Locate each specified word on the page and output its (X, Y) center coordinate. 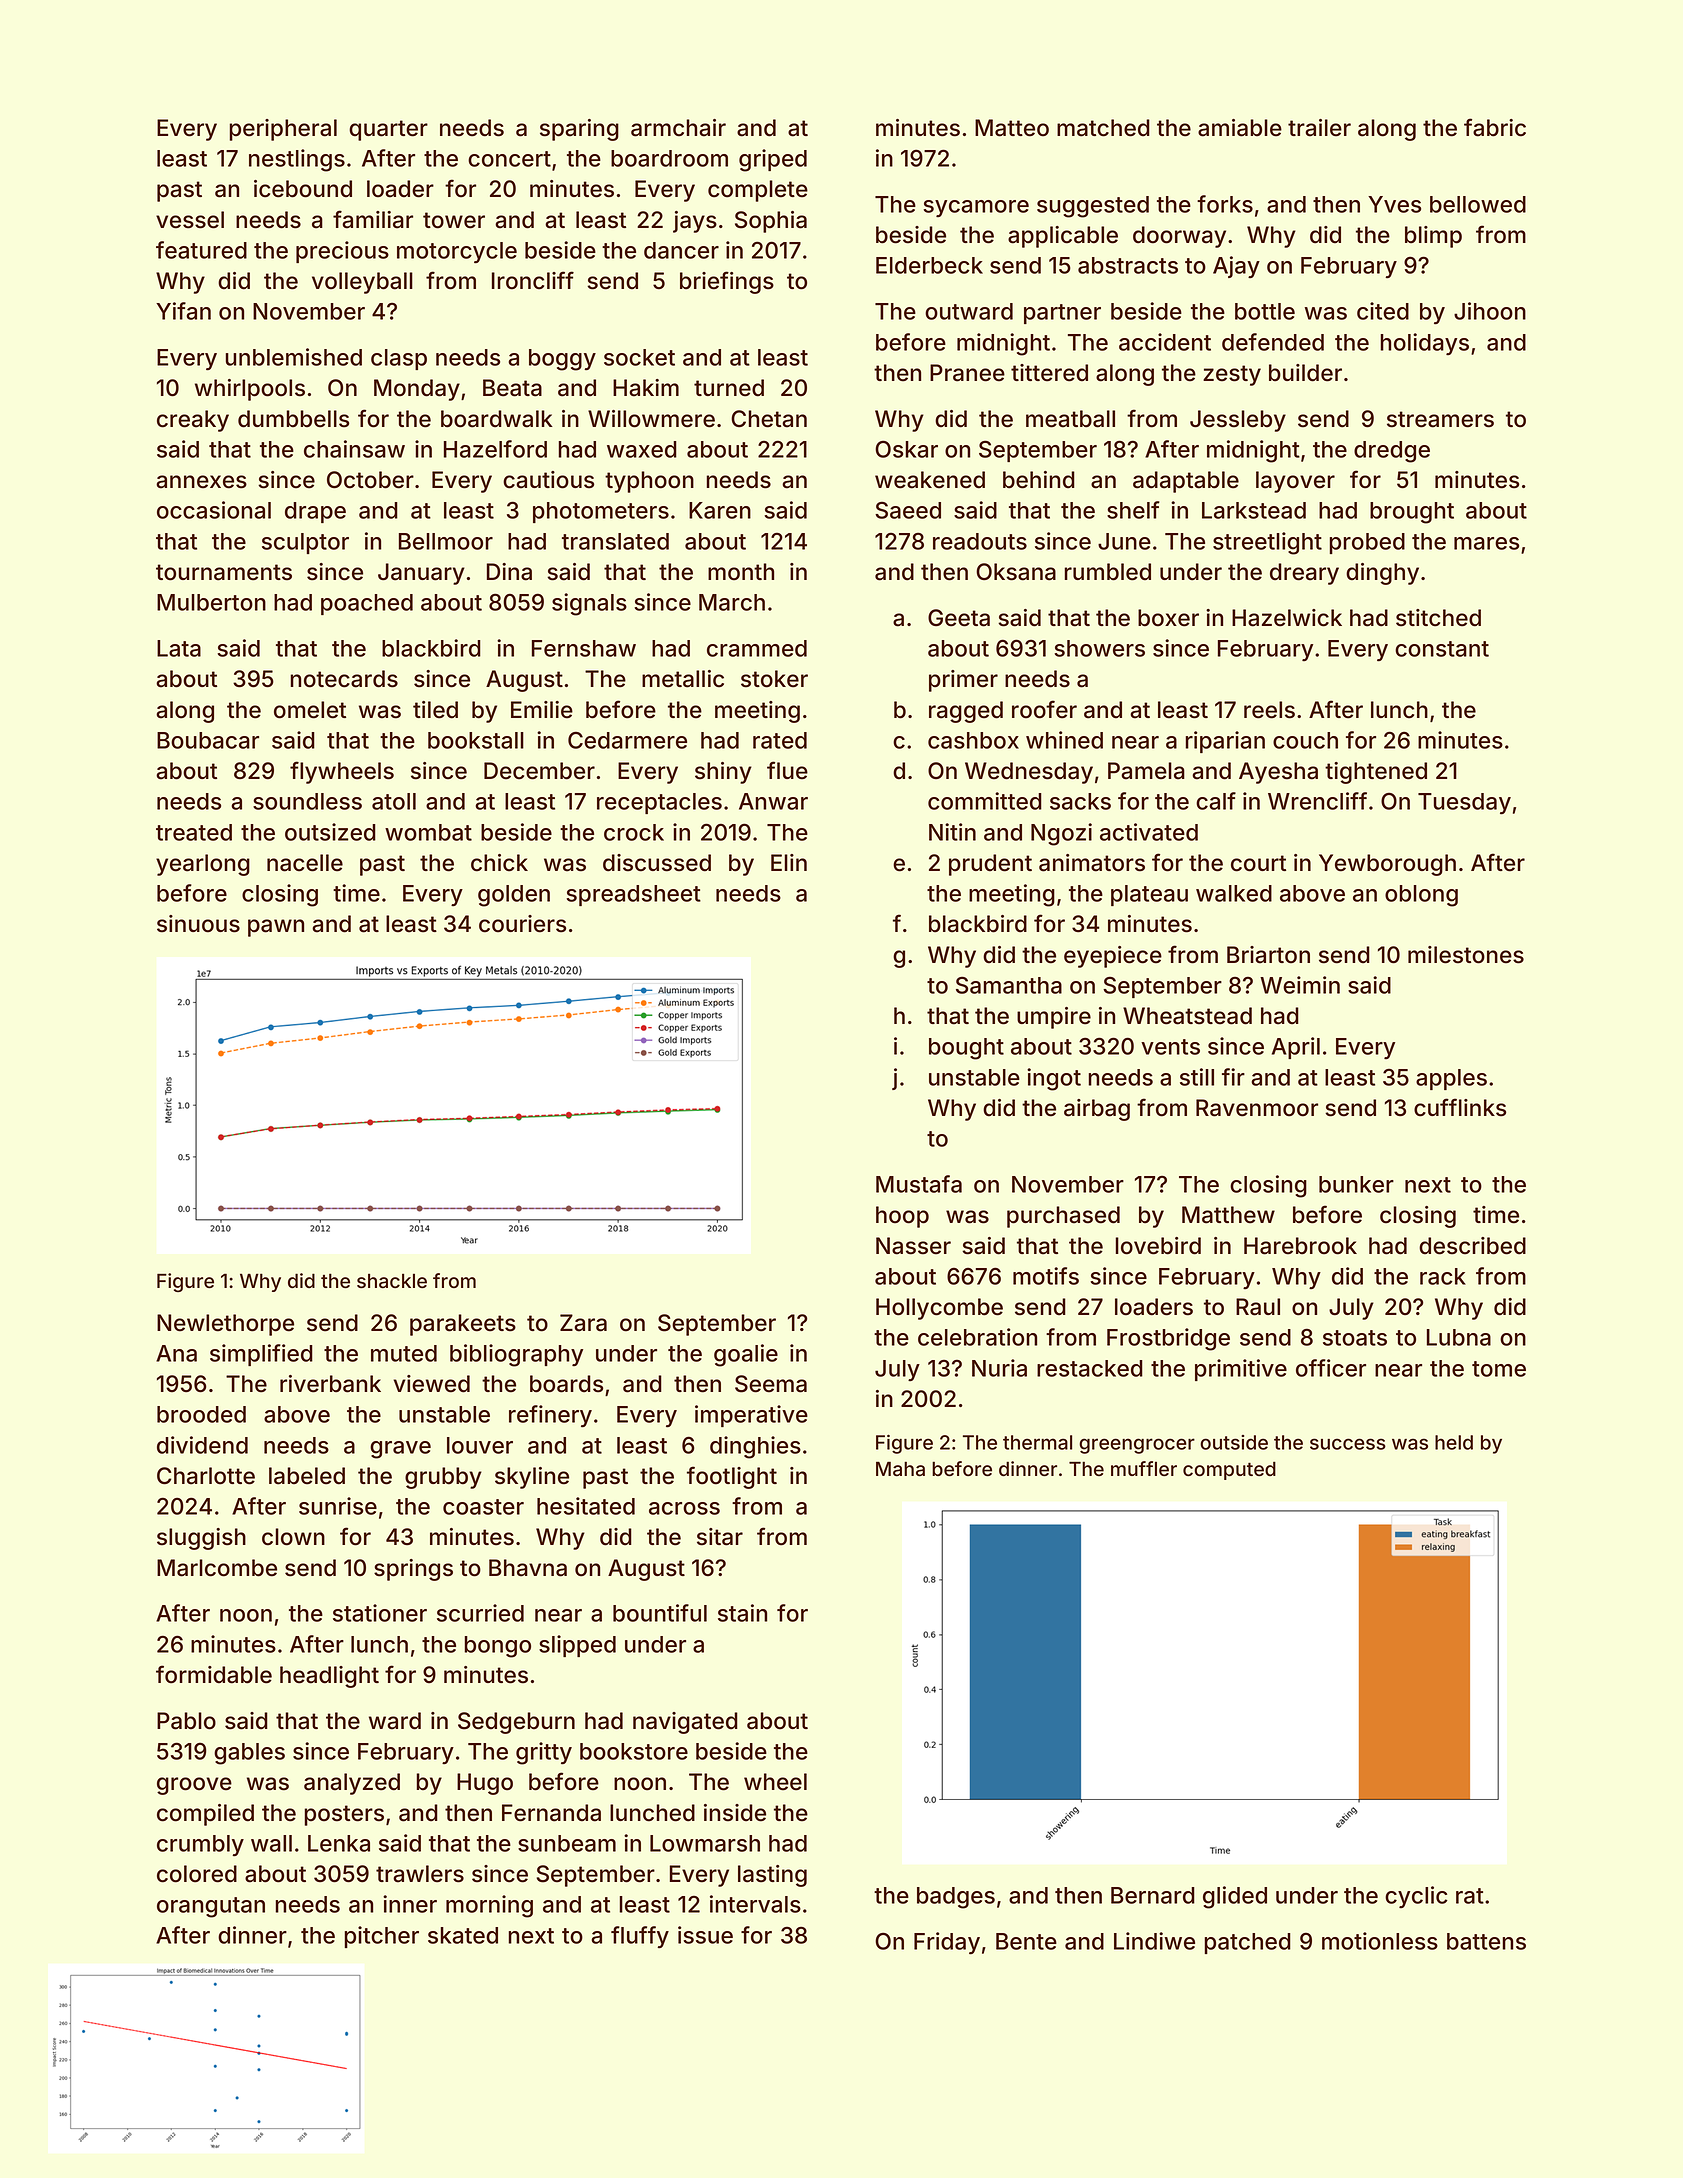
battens (1486, 1941)
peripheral (283, 130)
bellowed (1478, 204)
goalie (746, 1355)
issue (705, 1935)
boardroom (669, 158)
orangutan (211, 1907)
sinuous (198, 924)
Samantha (1009, 985)
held (1454, 1442)
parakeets (463, 1325)
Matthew (1228, 1215)
